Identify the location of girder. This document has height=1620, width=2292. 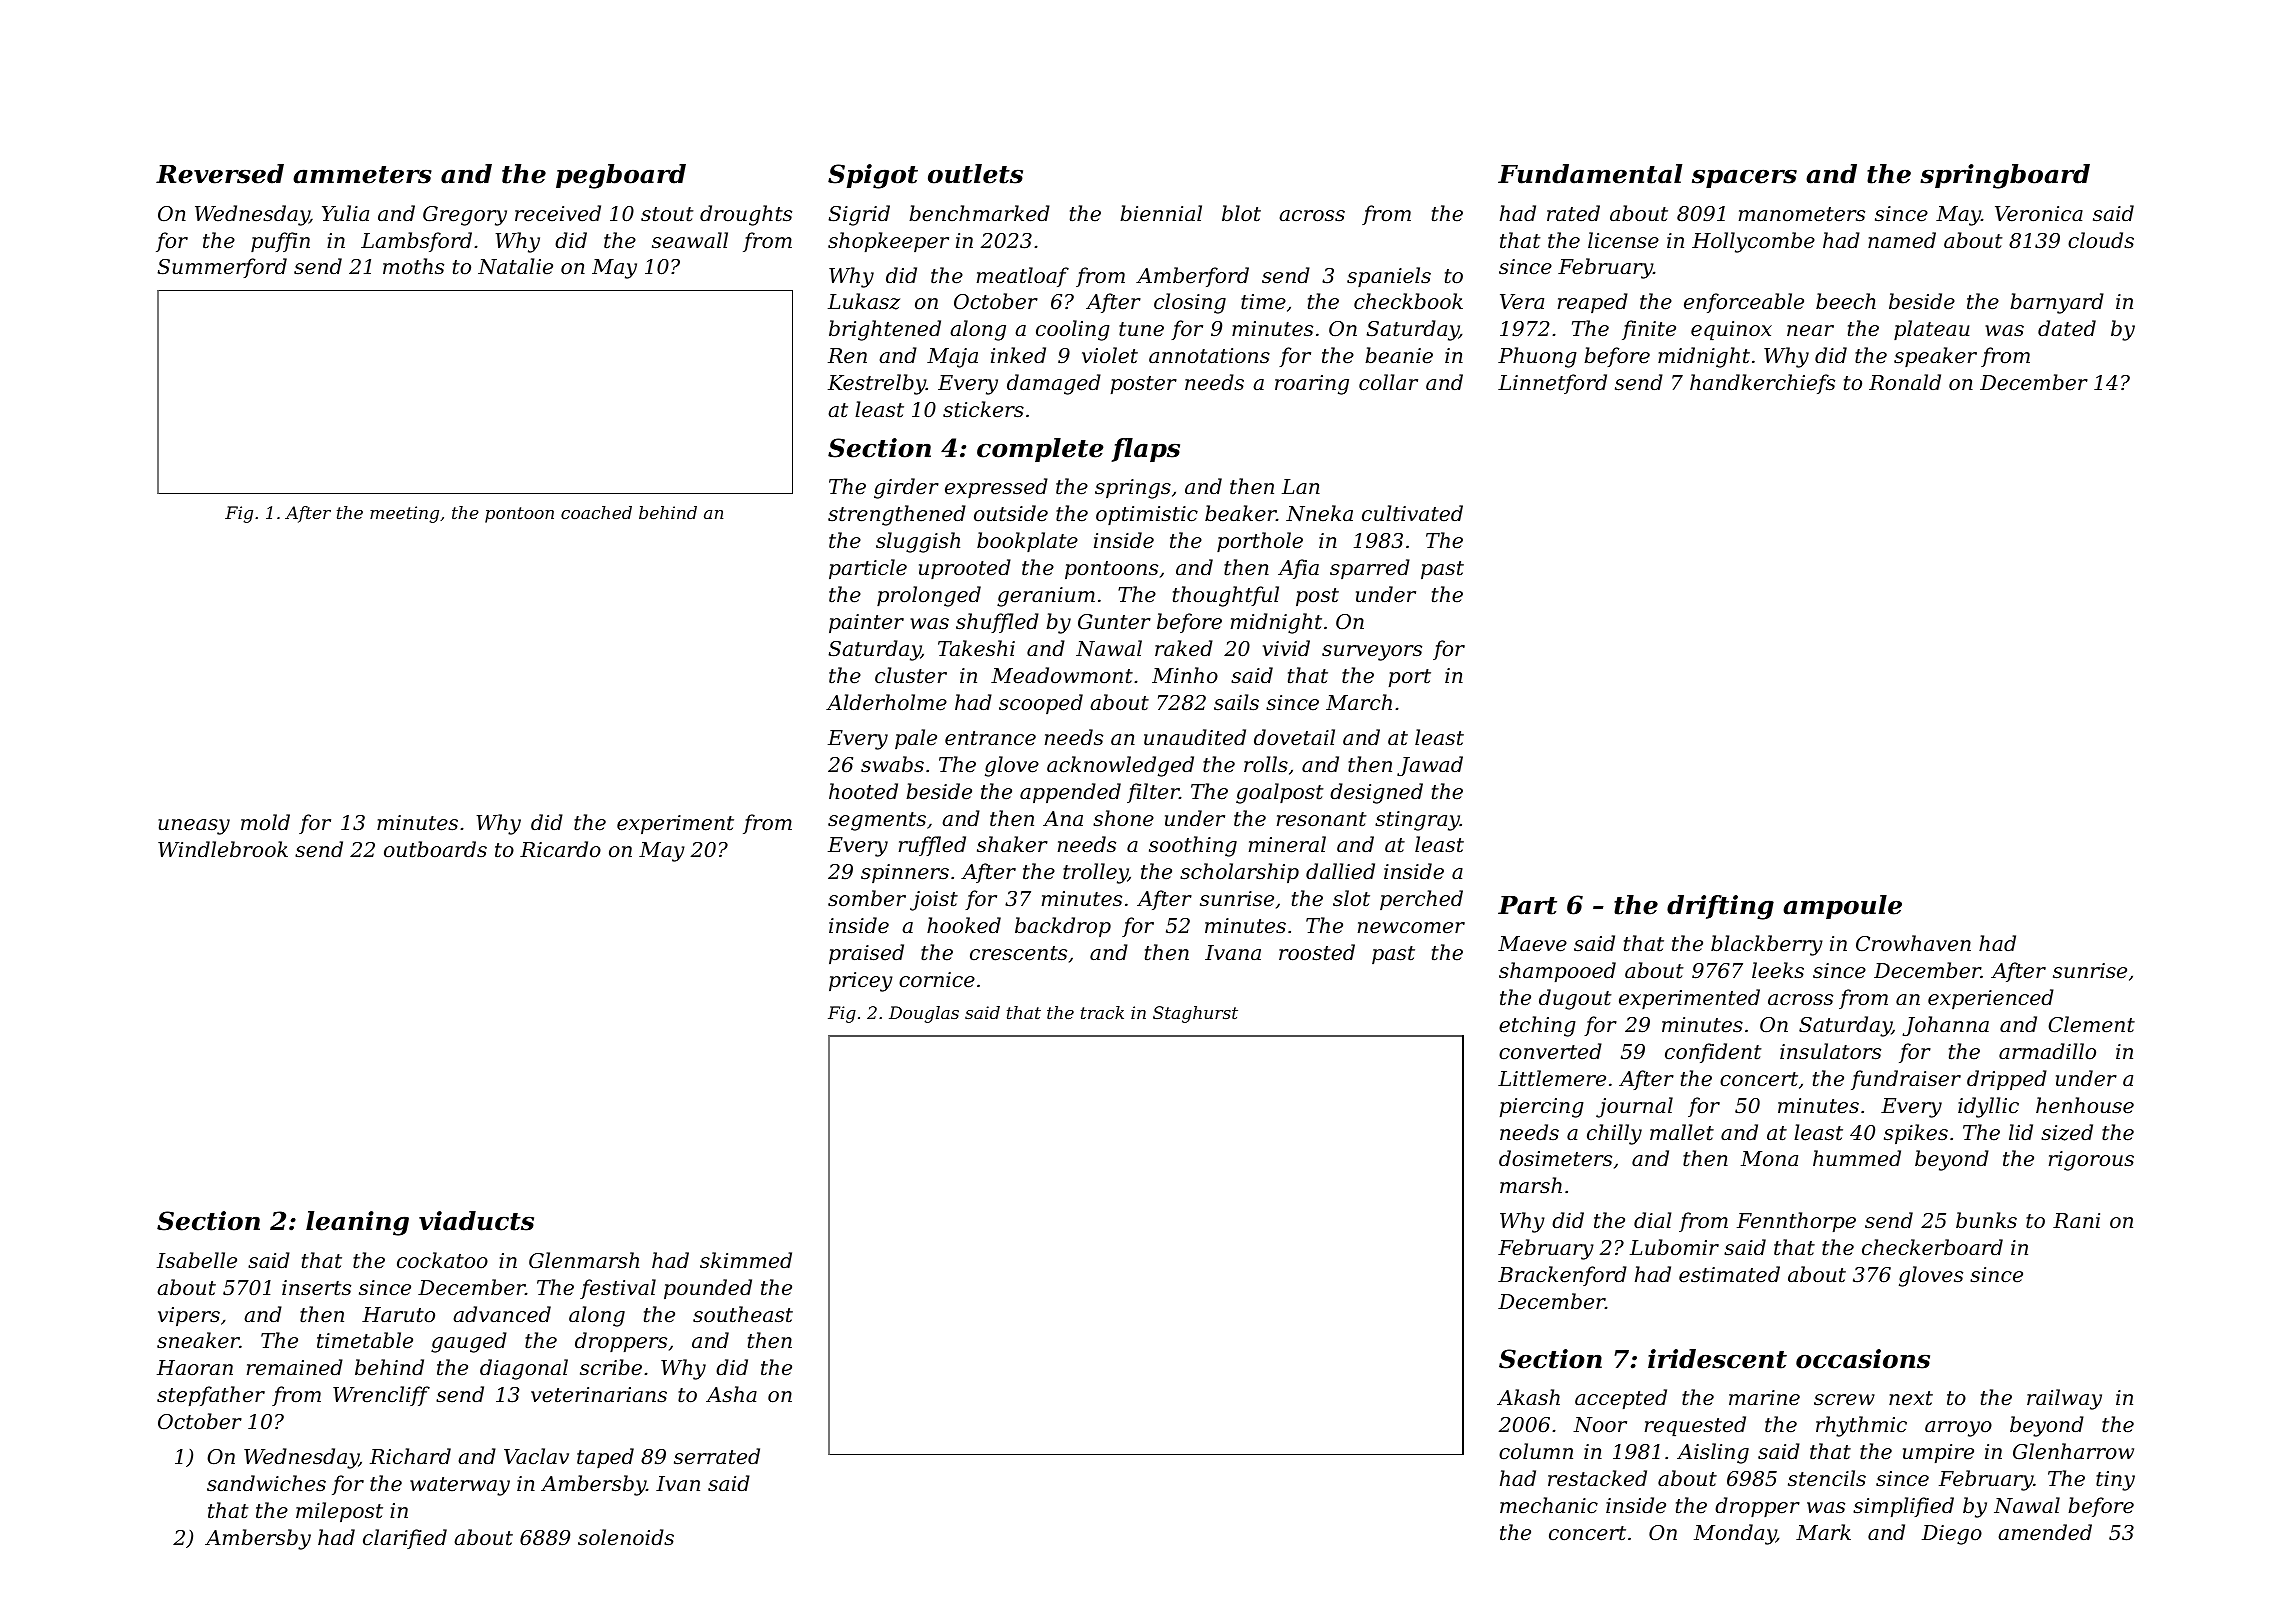
(906, 488).
